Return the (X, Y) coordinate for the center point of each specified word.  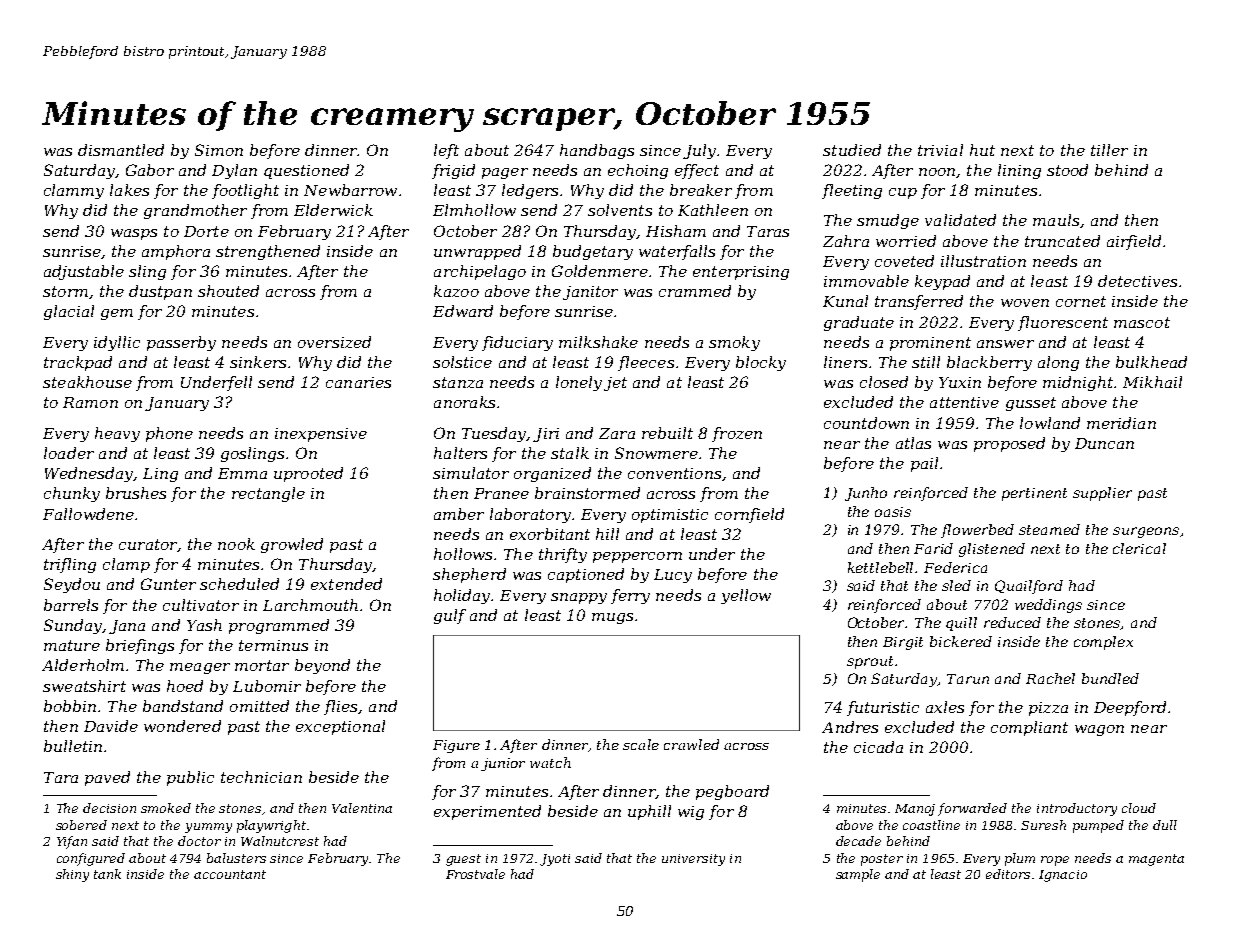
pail (924, 464)
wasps (134, 234)
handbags (597, 151)
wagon (1099, 730)
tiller (1109, 150)
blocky (761, 363)
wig (691, 813)
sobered (81, 825)
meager (200, 668)
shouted (228, 291)
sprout (870, 662)
